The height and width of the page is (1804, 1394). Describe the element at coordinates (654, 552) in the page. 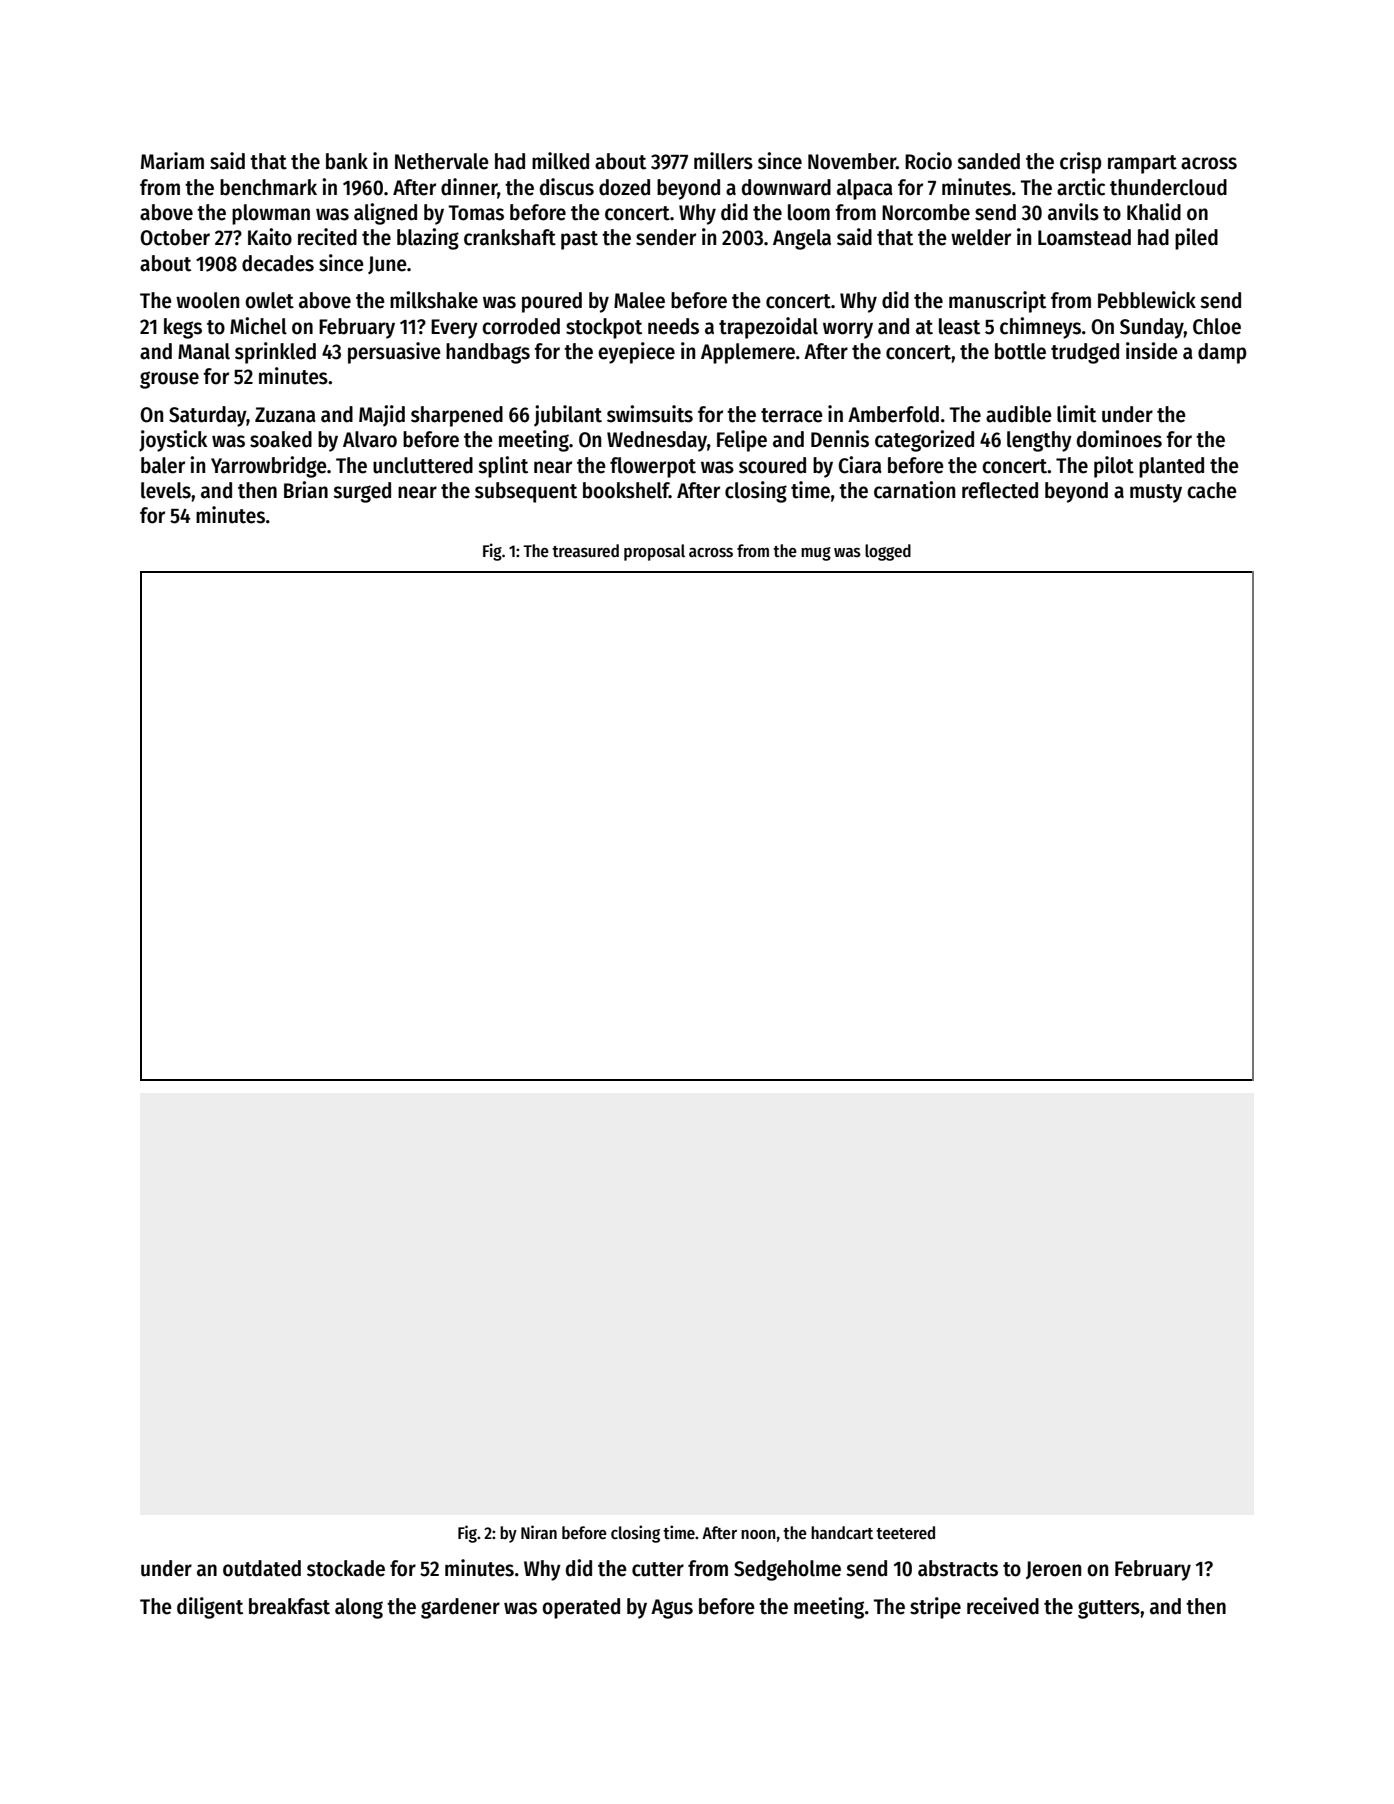

I see `proposal` at that location.
